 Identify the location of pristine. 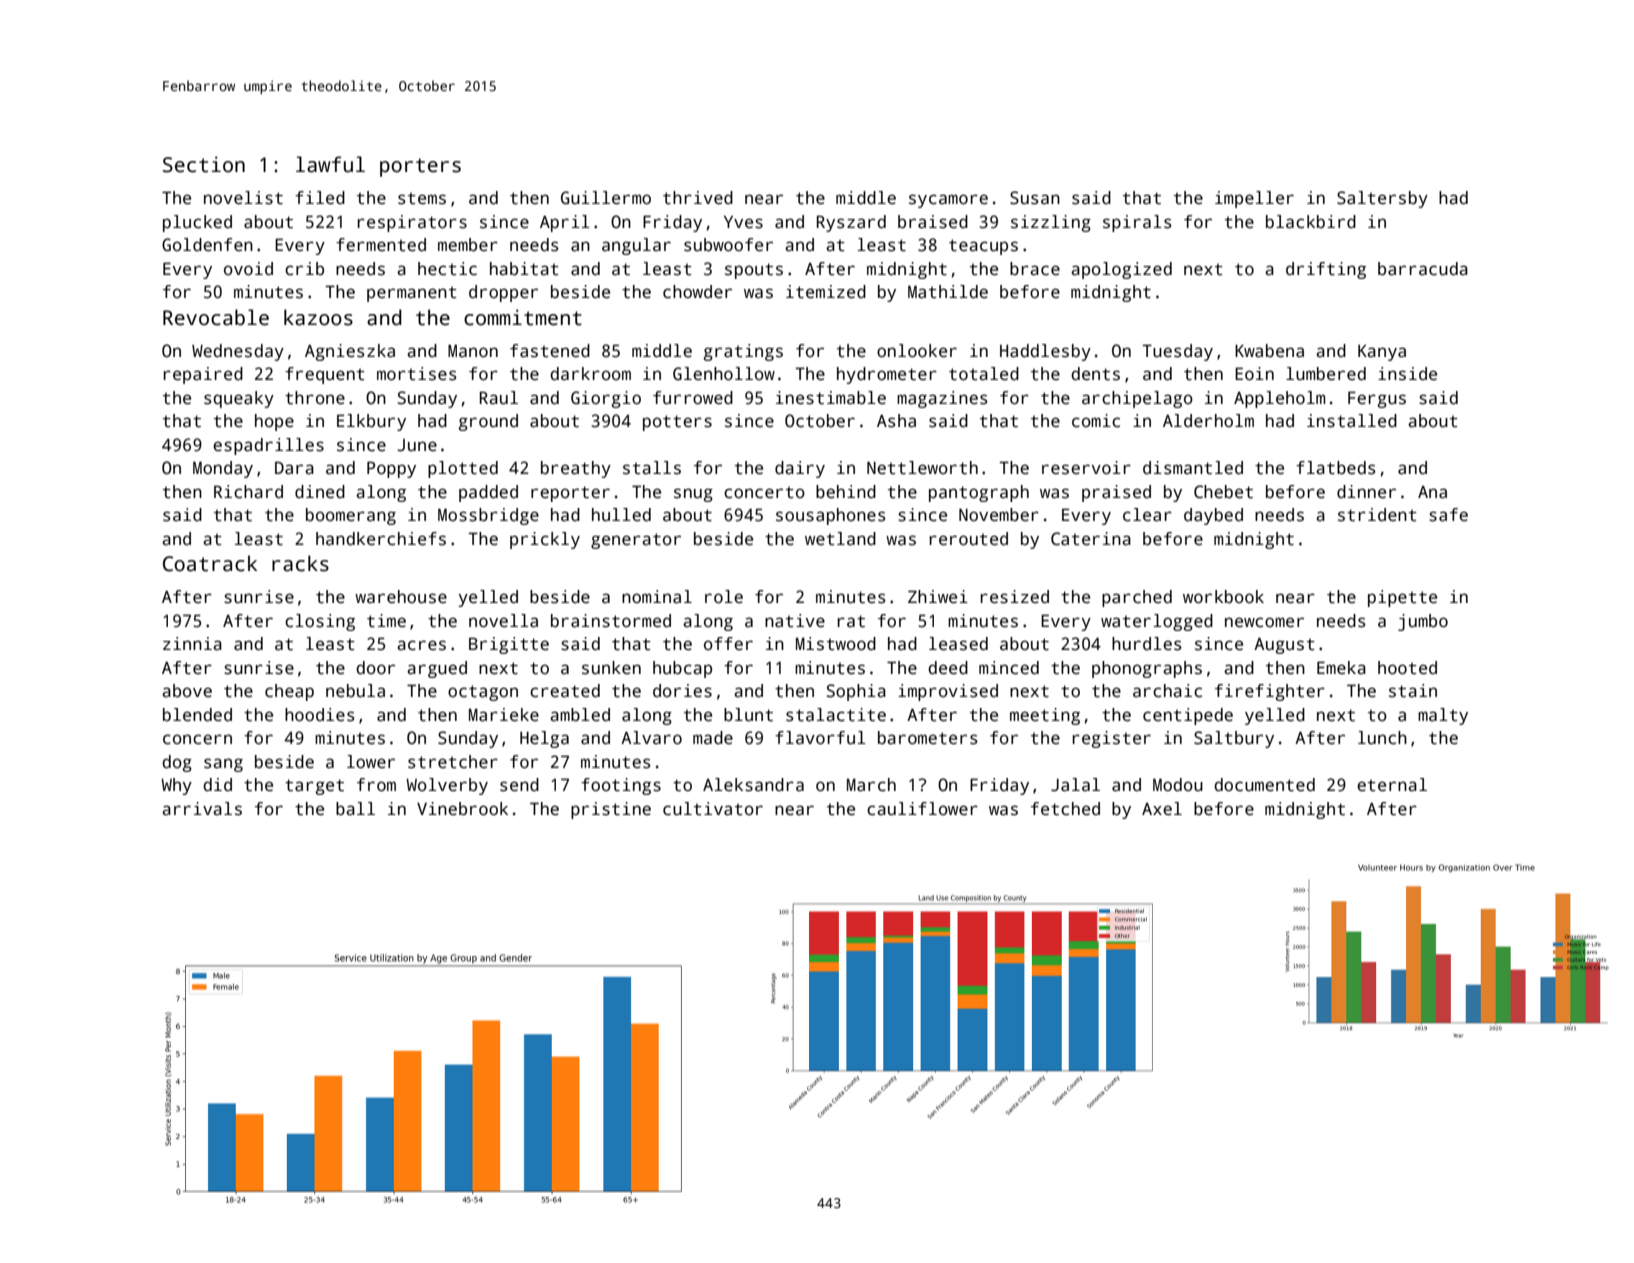
(611, 810).
